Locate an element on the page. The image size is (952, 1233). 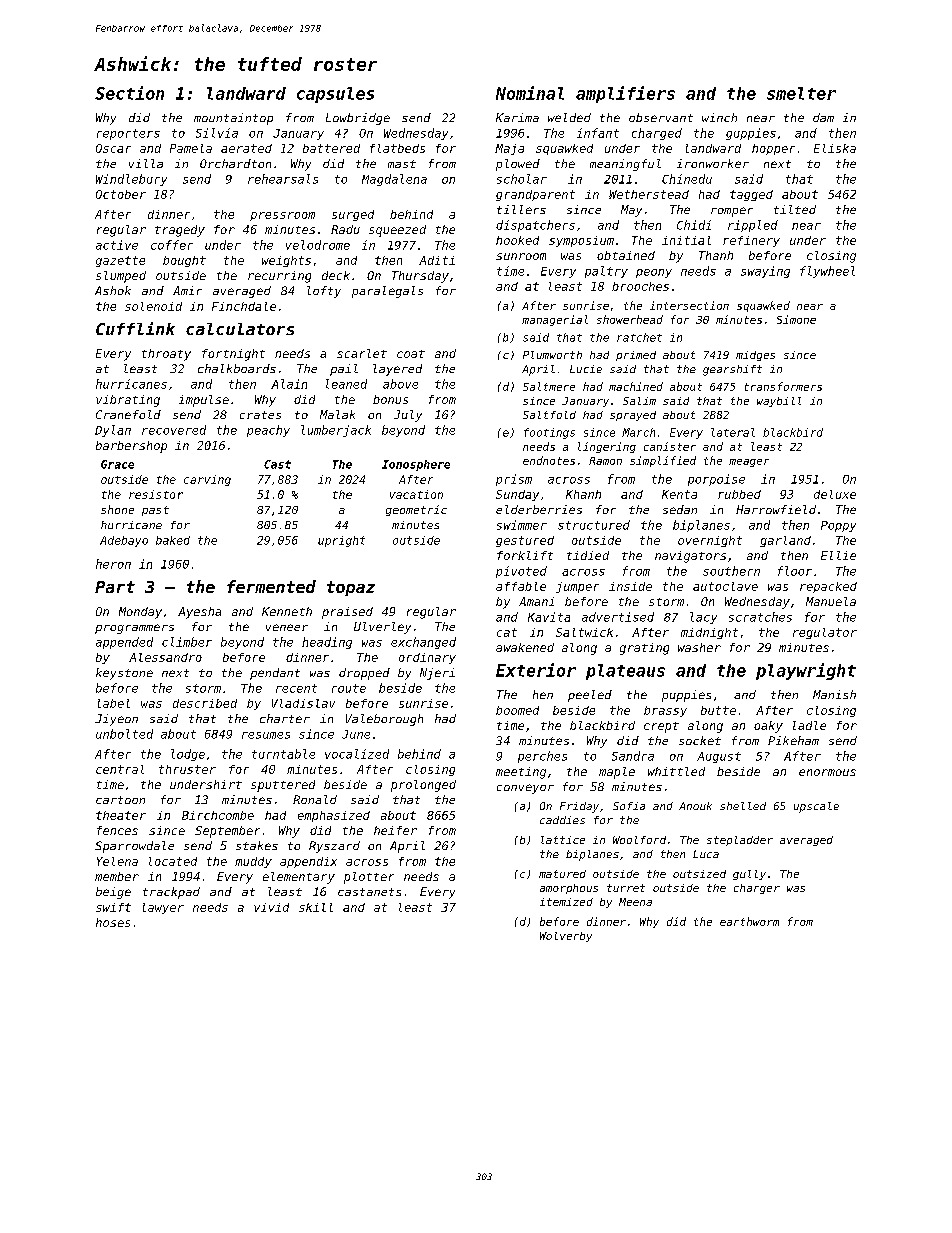
sunroom is located at coordinates (521, 256).
